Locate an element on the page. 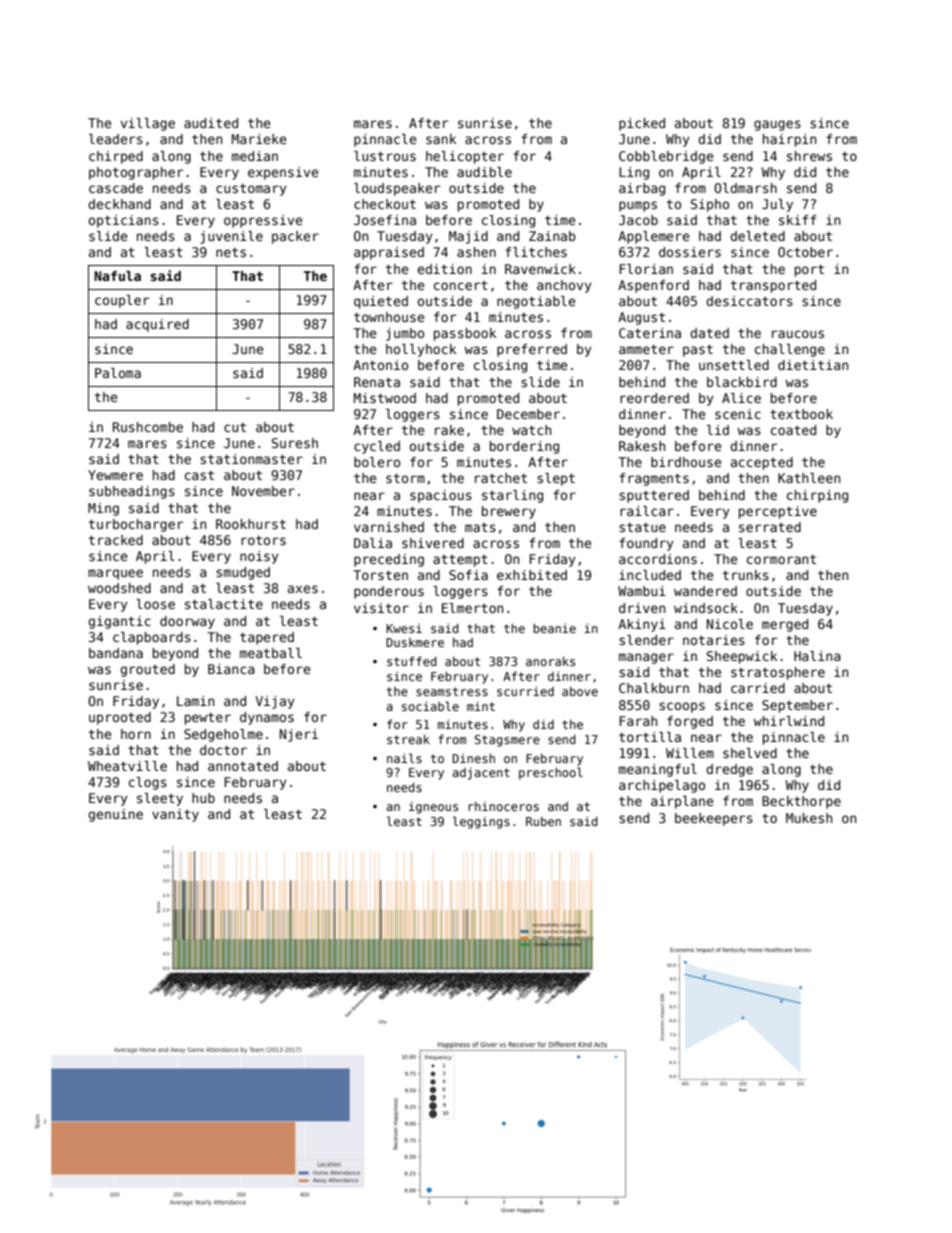  coated is located at coordinates (793, 430).
